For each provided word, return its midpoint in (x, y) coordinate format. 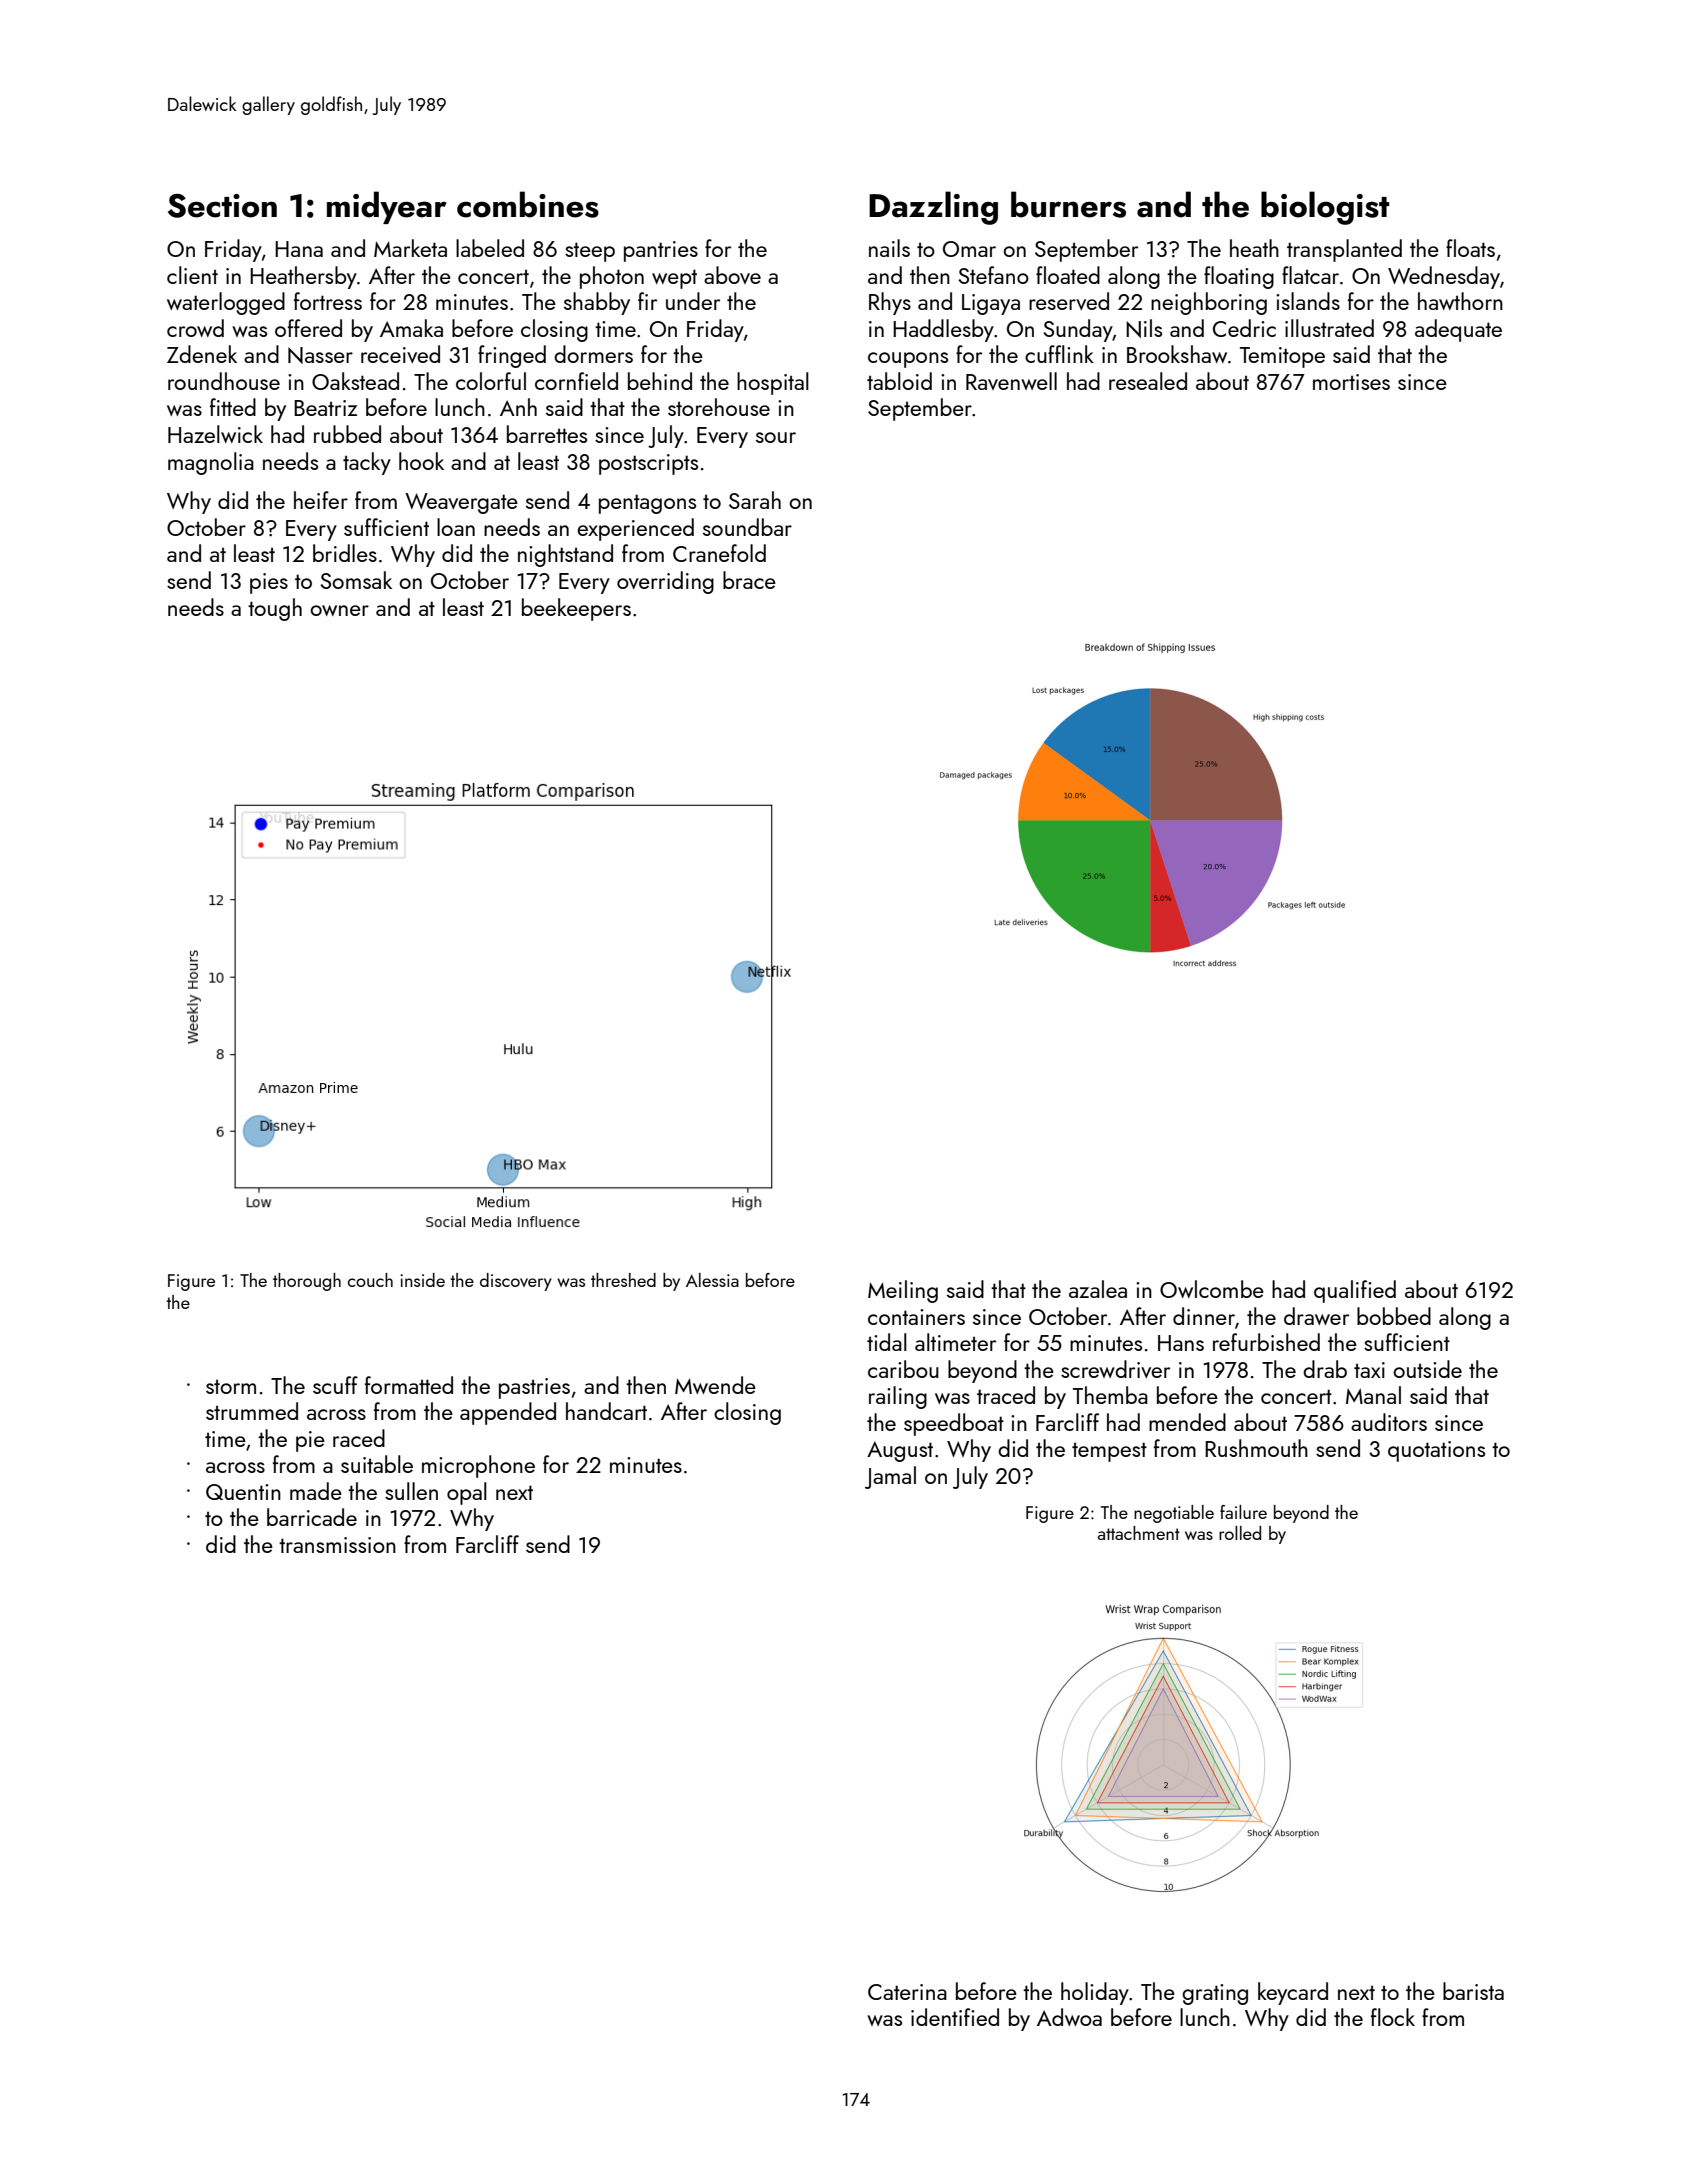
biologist (1325, 208)
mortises (1351, 382)
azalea (1098, 1289)
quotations (1436, 1451)
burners (1068, 204)
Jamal (890, 1477)
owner (339, 610)
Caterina (907, 1992)
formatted (409, 1385)
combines (528, 204)
